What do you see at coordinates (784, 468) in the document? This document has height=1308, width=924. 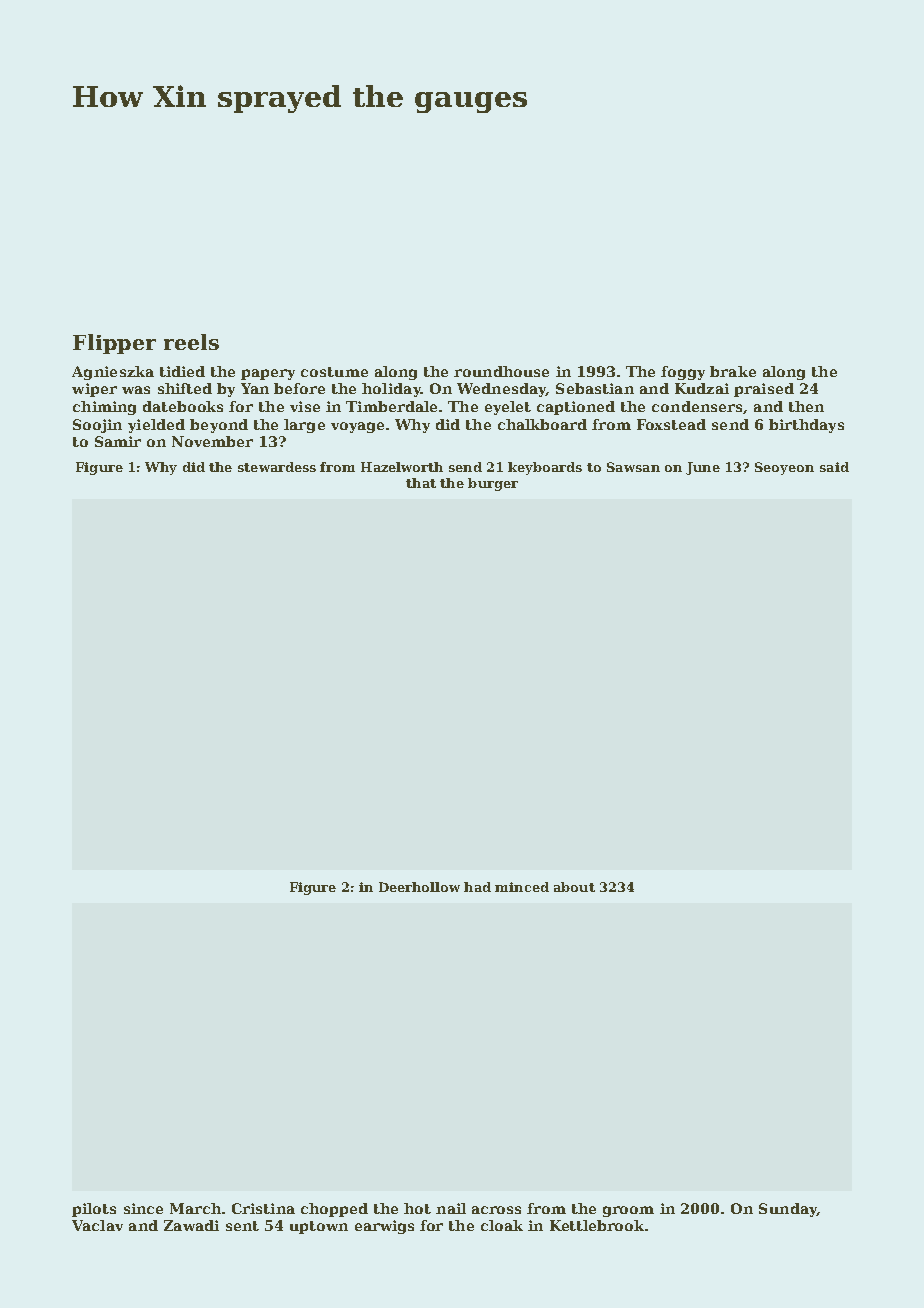 I see `Seoyeon` at bounding box center [784, 468].
